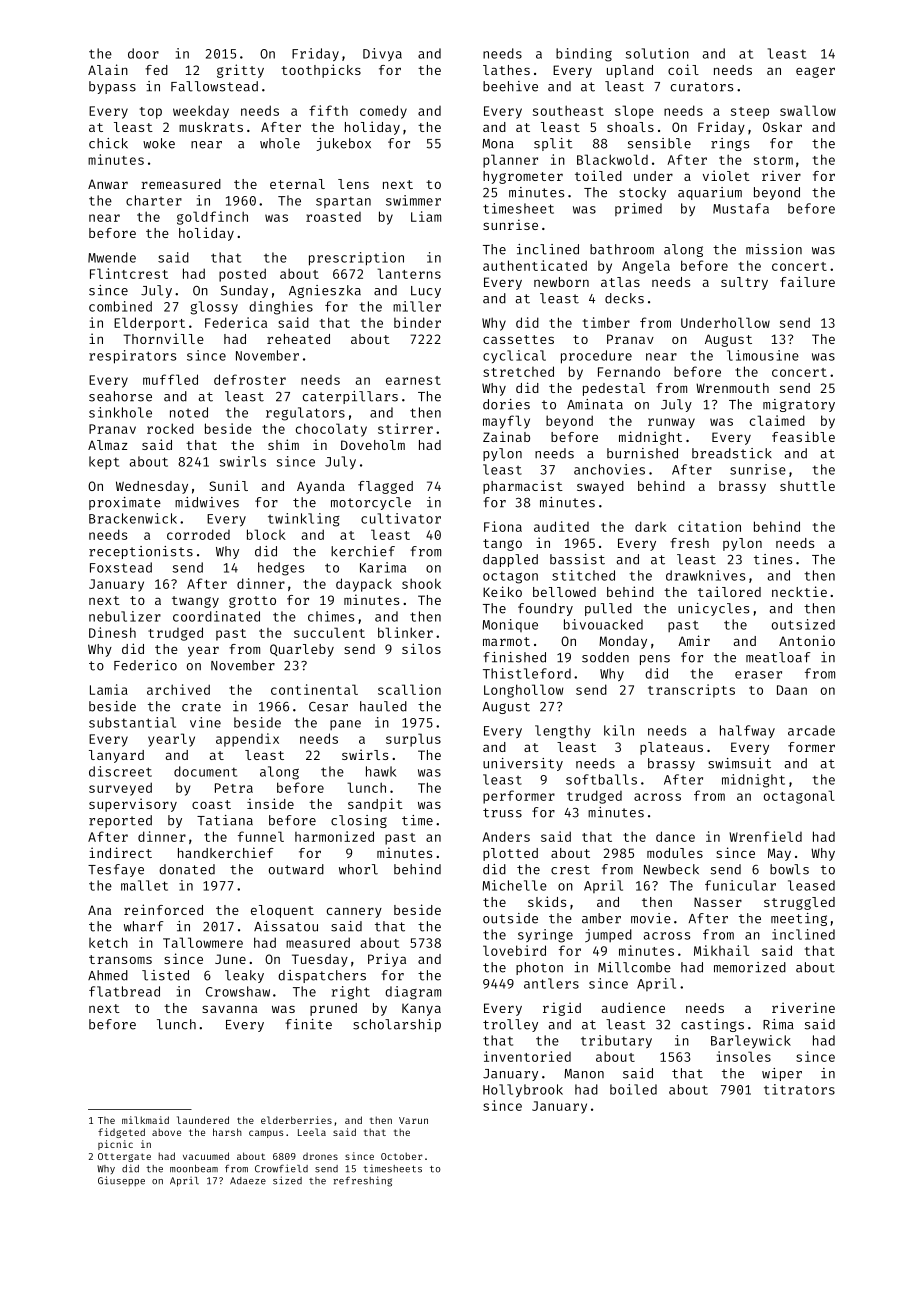 This screenshot has width=924, height=1308. Describe the element at coordinates (359, 821) in the screenshot. I see `closing` at that location.
